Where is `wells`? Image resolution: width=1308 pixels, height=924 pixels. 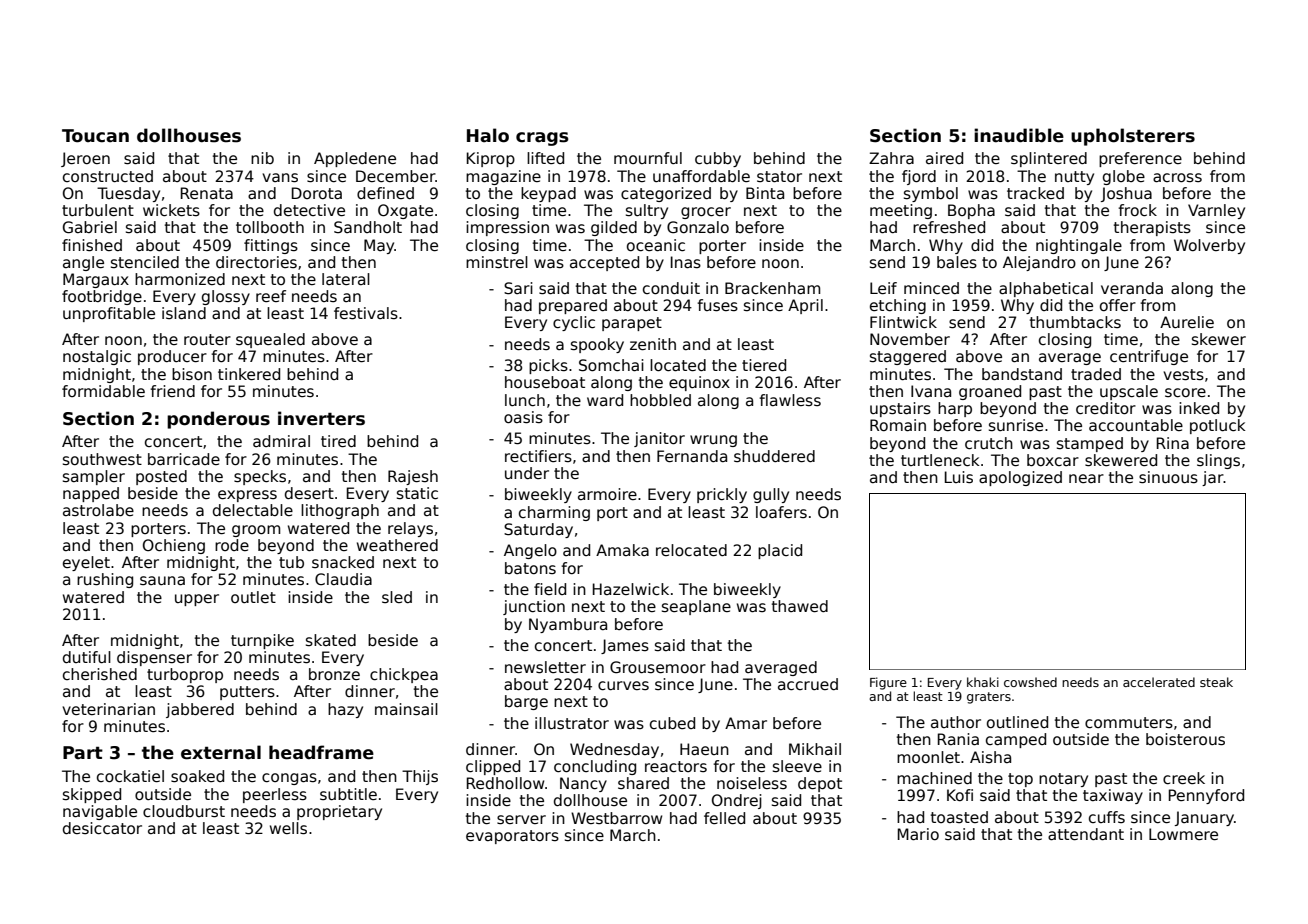 wells is located at coordinates (288, 828).
